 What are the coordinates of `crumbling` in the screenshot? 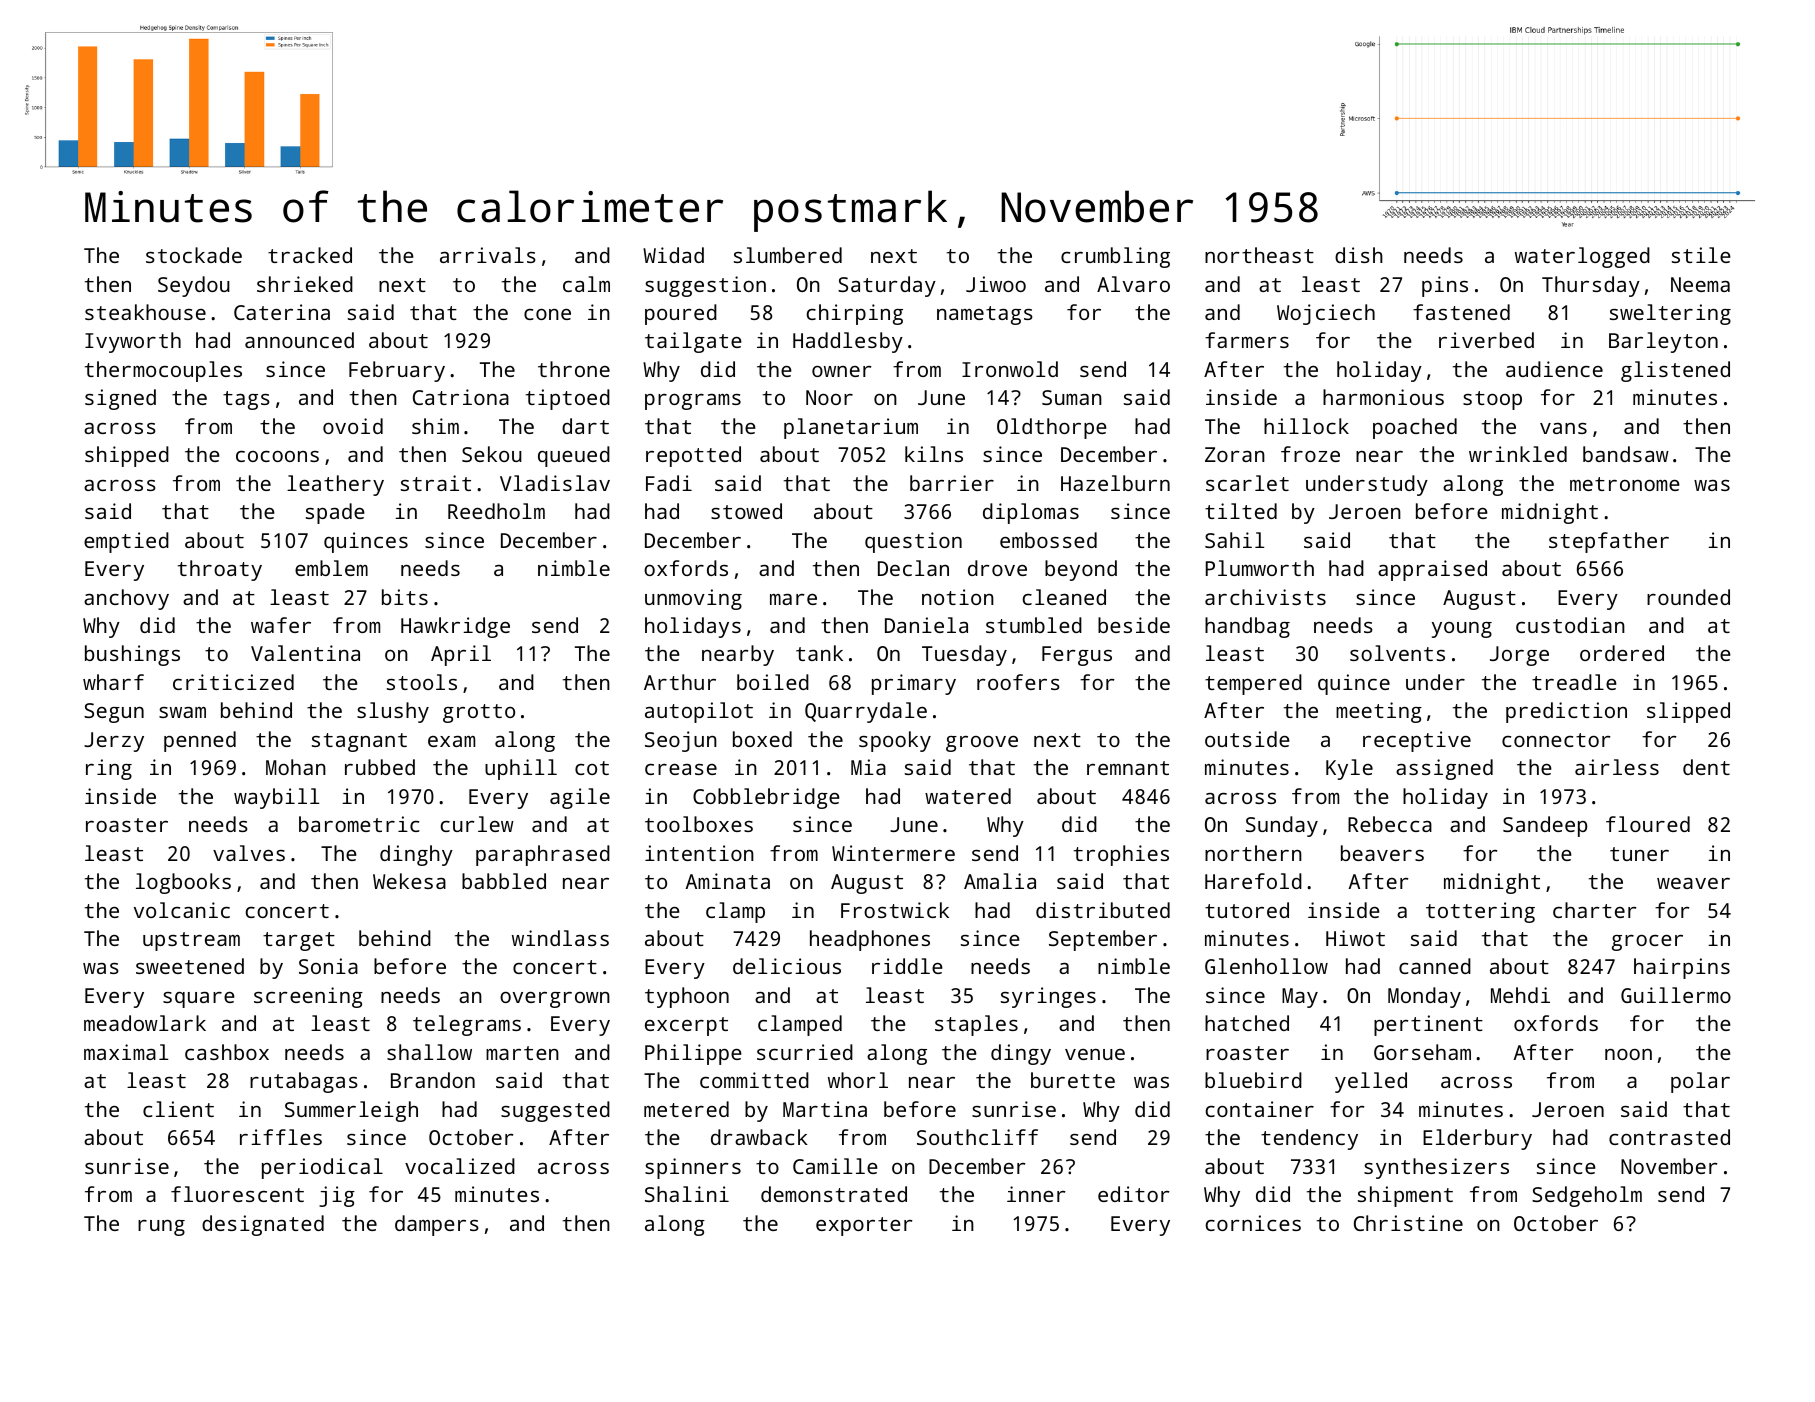 It's located at (1115, 257).
